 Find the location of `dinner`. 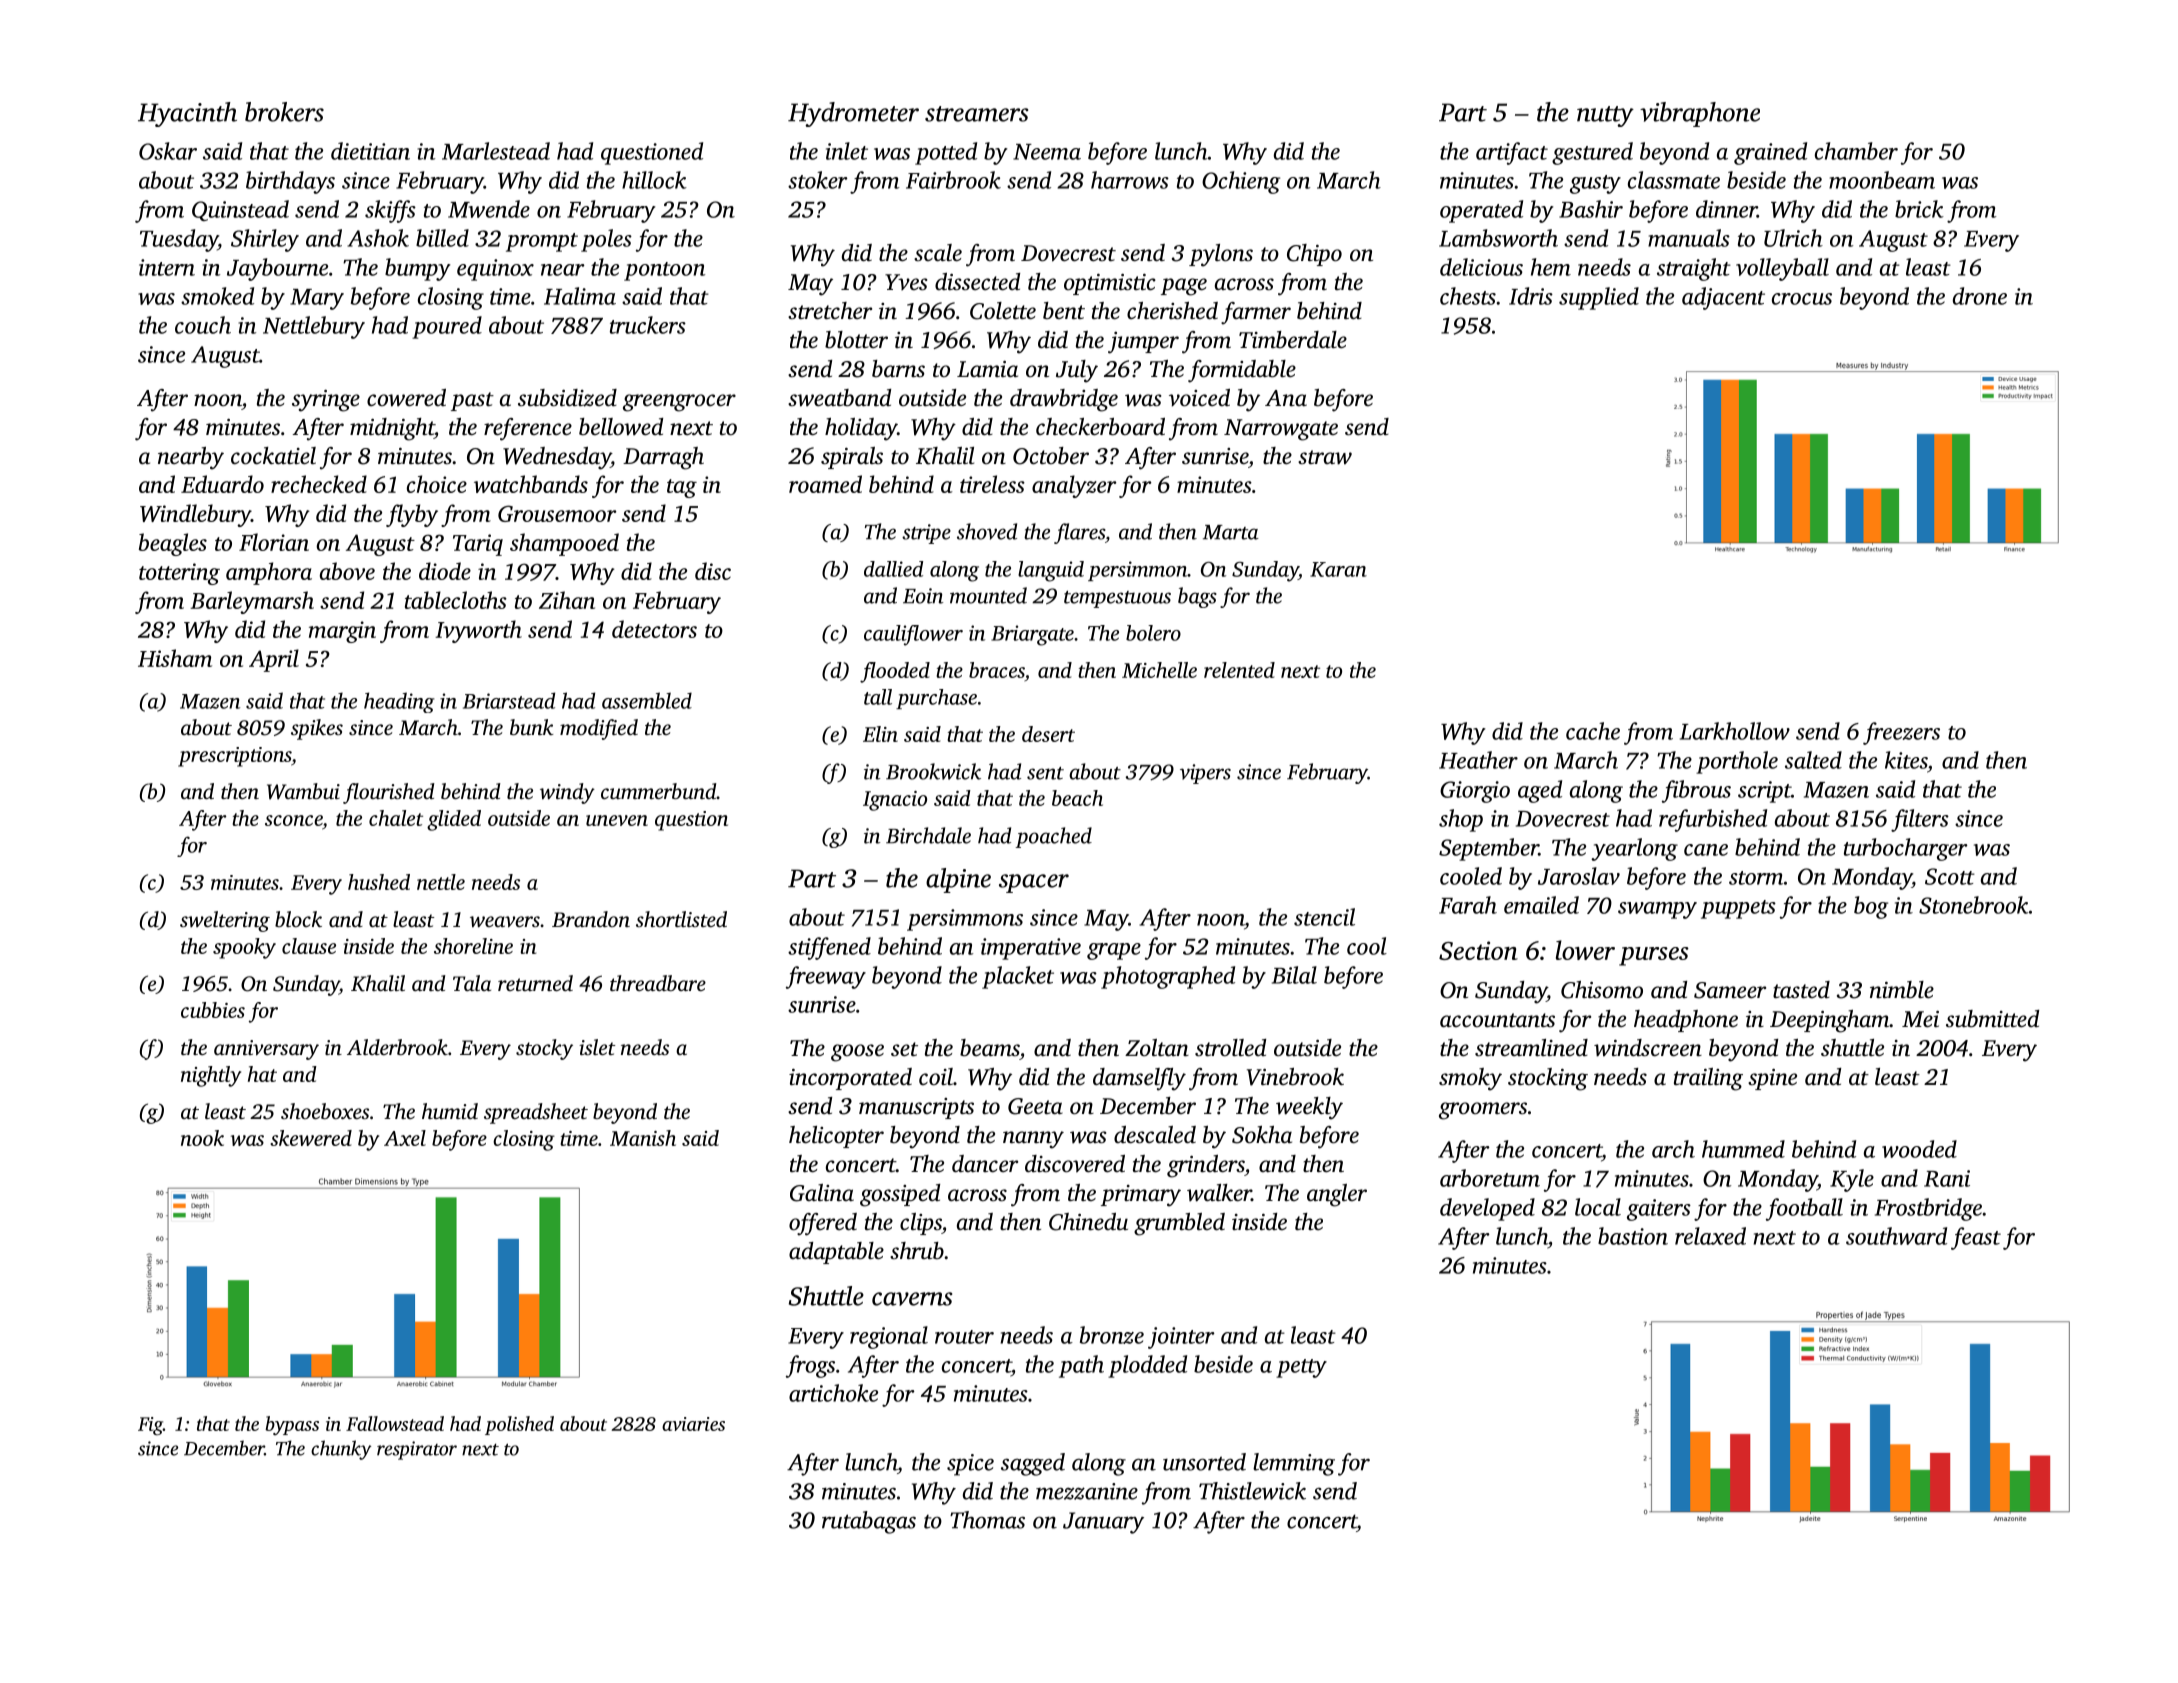

dinner is located at coordinates (1726, 209).
